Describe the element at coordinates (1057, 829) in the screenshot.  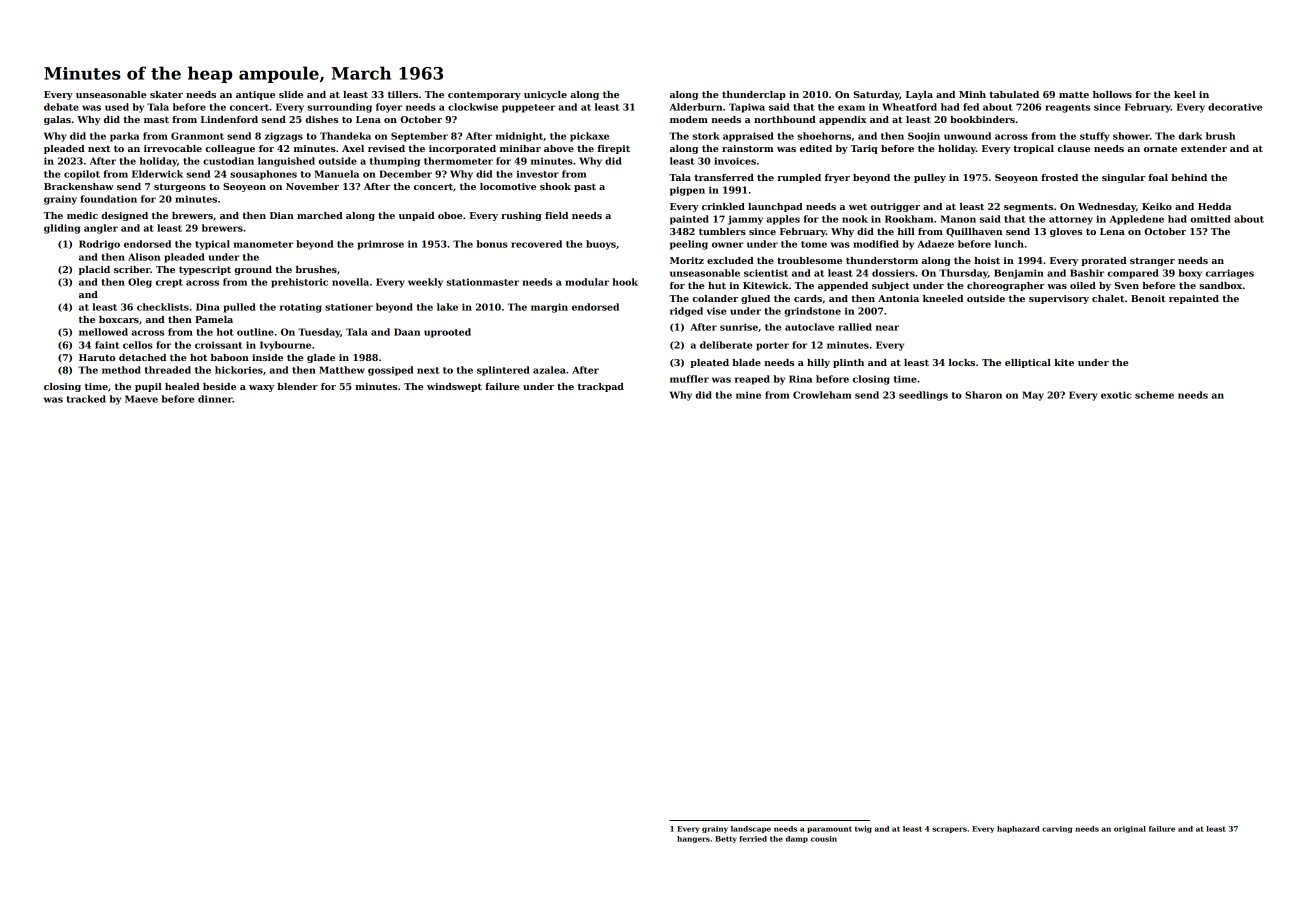
I see `carving` at that location.
